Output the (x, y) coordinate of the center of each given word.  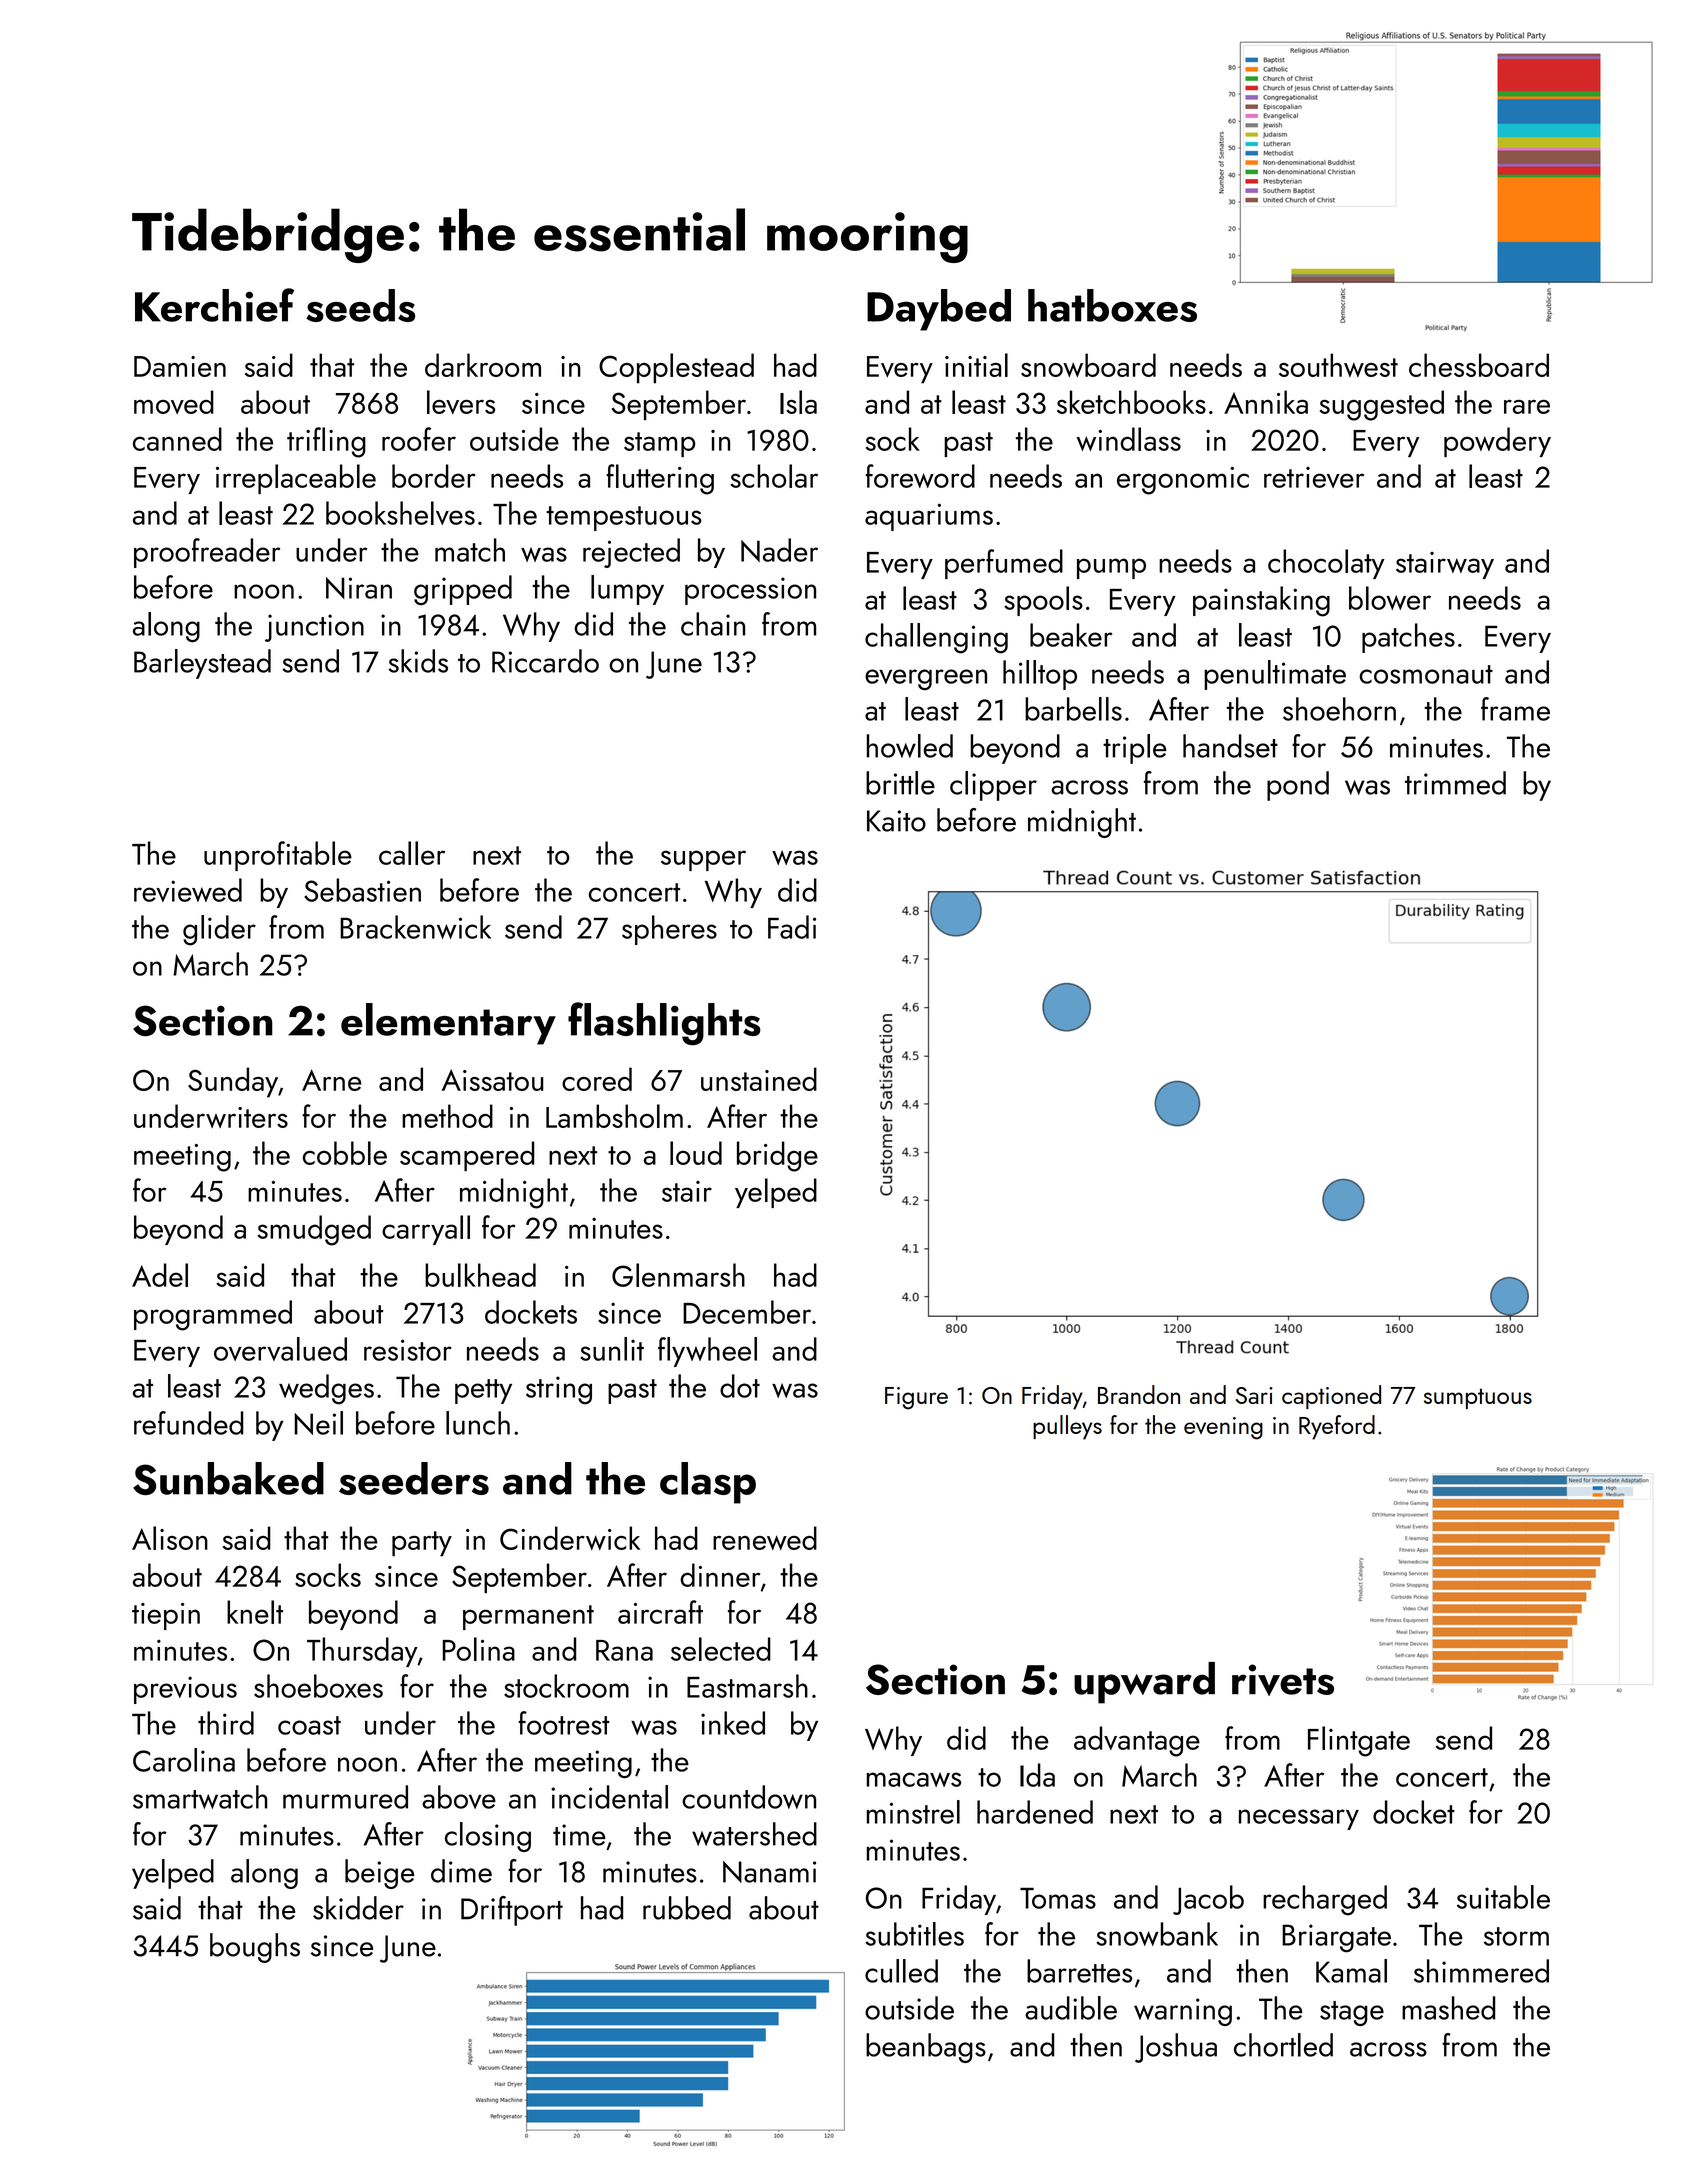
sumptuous (1478, 1398)
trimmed (1455, 783)
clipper (993, 786)
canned (177, 439)
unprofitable (278, 856)
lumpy (627, 590)
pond (1298, 786)
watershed (754, 1834)
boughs (255, 1948)
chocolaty (1326, 564)
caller (412, 853)
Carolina (184, 1760)
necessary (1299, 1819)
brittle (900, 783)
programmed (213, 1315)
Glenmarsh (678, 1275)
